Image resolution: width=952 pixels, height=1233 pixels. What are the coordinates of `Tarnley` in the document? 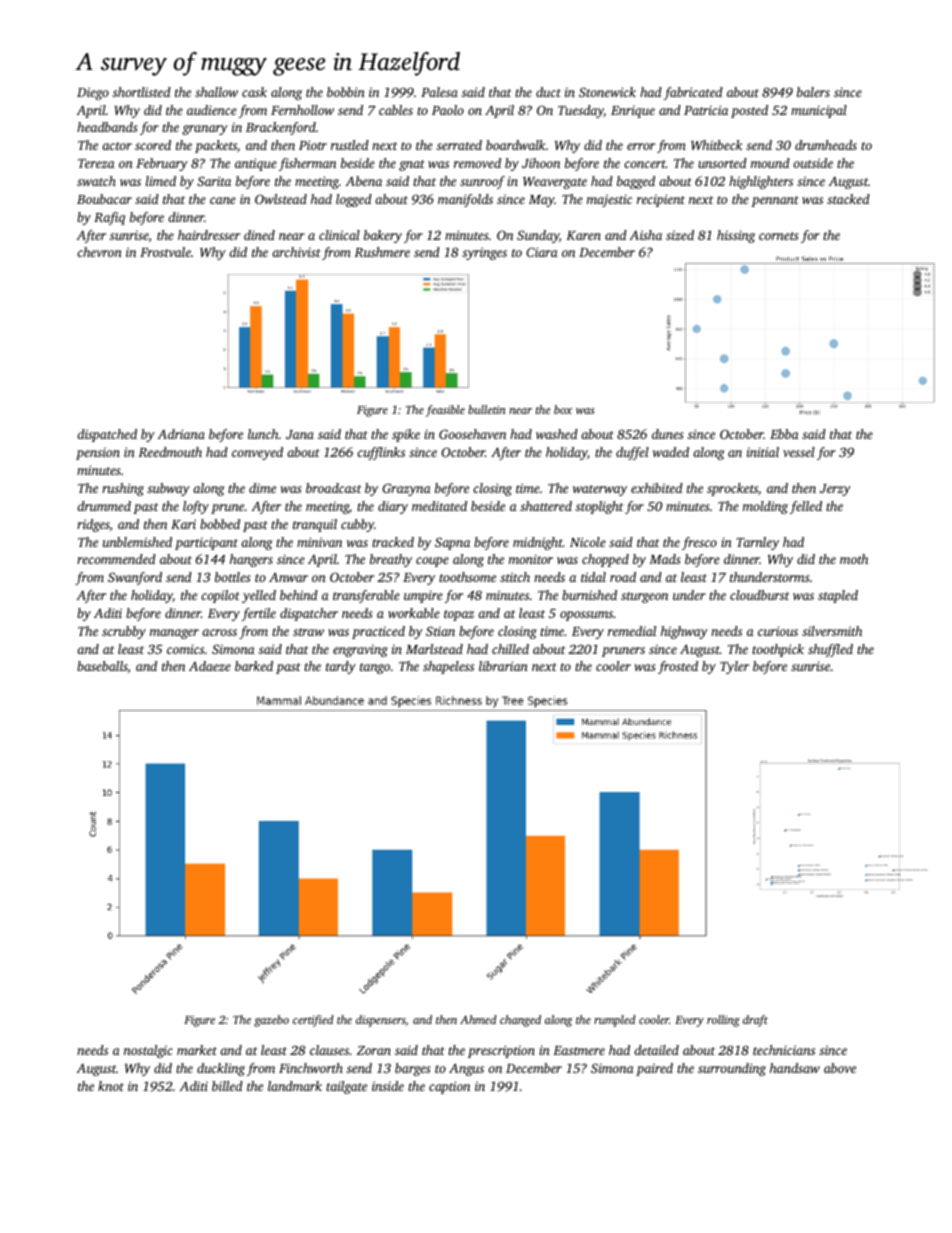 It's located at (757, 543).
